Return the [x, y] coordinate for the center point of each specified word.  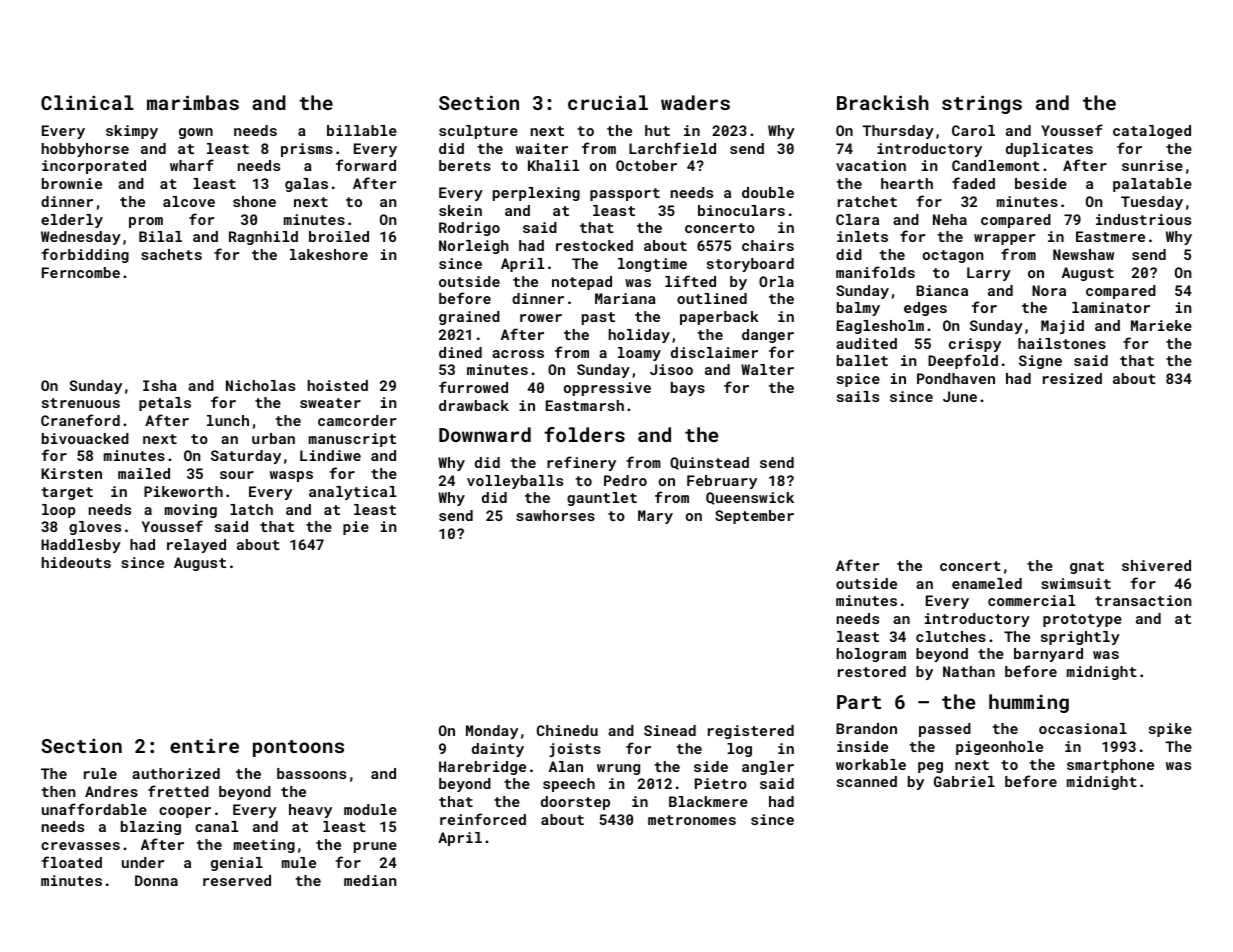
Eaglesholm [880, 327]
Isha [160, 385]
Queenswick [750, 498]
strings [982, 104]
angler [768, 768]
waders [695, 102]
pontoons [298, 748]
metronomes [692, 820]
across [518, 354]
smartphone [1110, 766]
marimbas [193, 102]
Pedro [625, 480]
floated [71, 862]
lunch [228, 420]
